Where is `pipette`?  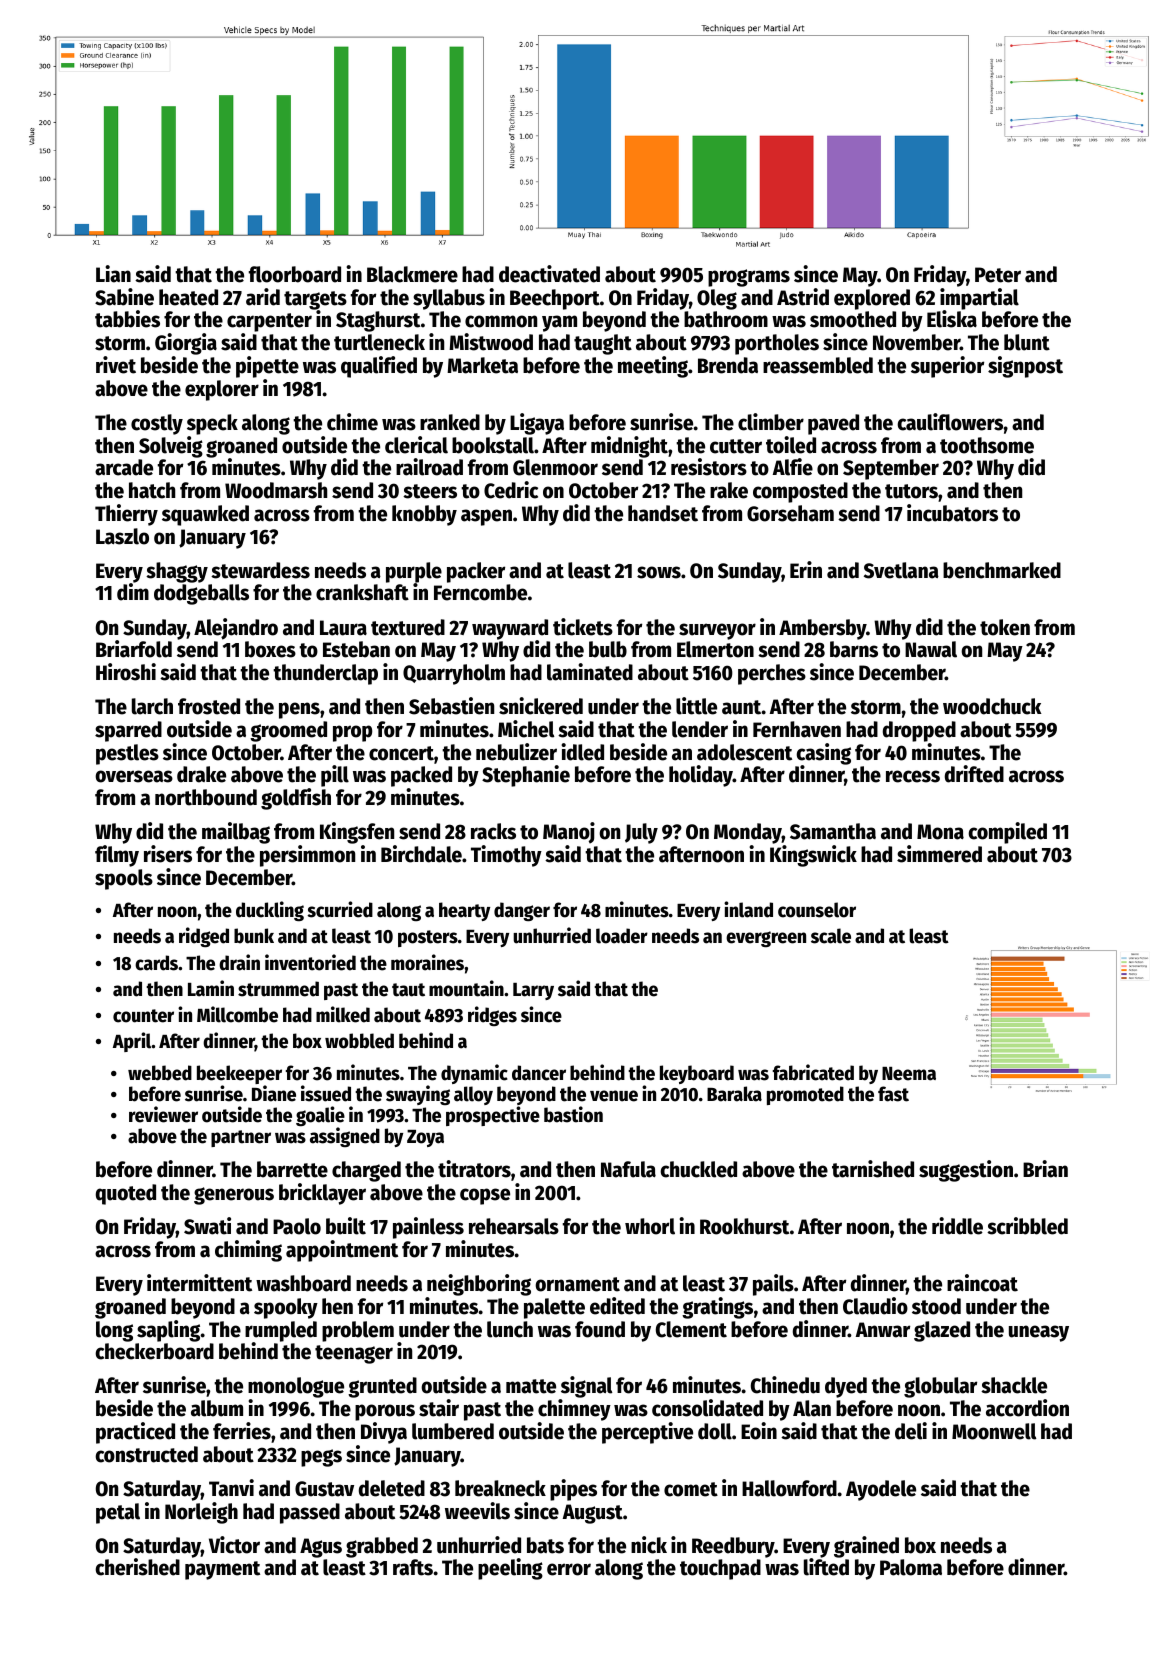
pipette is located at coordinates (267, 367).
